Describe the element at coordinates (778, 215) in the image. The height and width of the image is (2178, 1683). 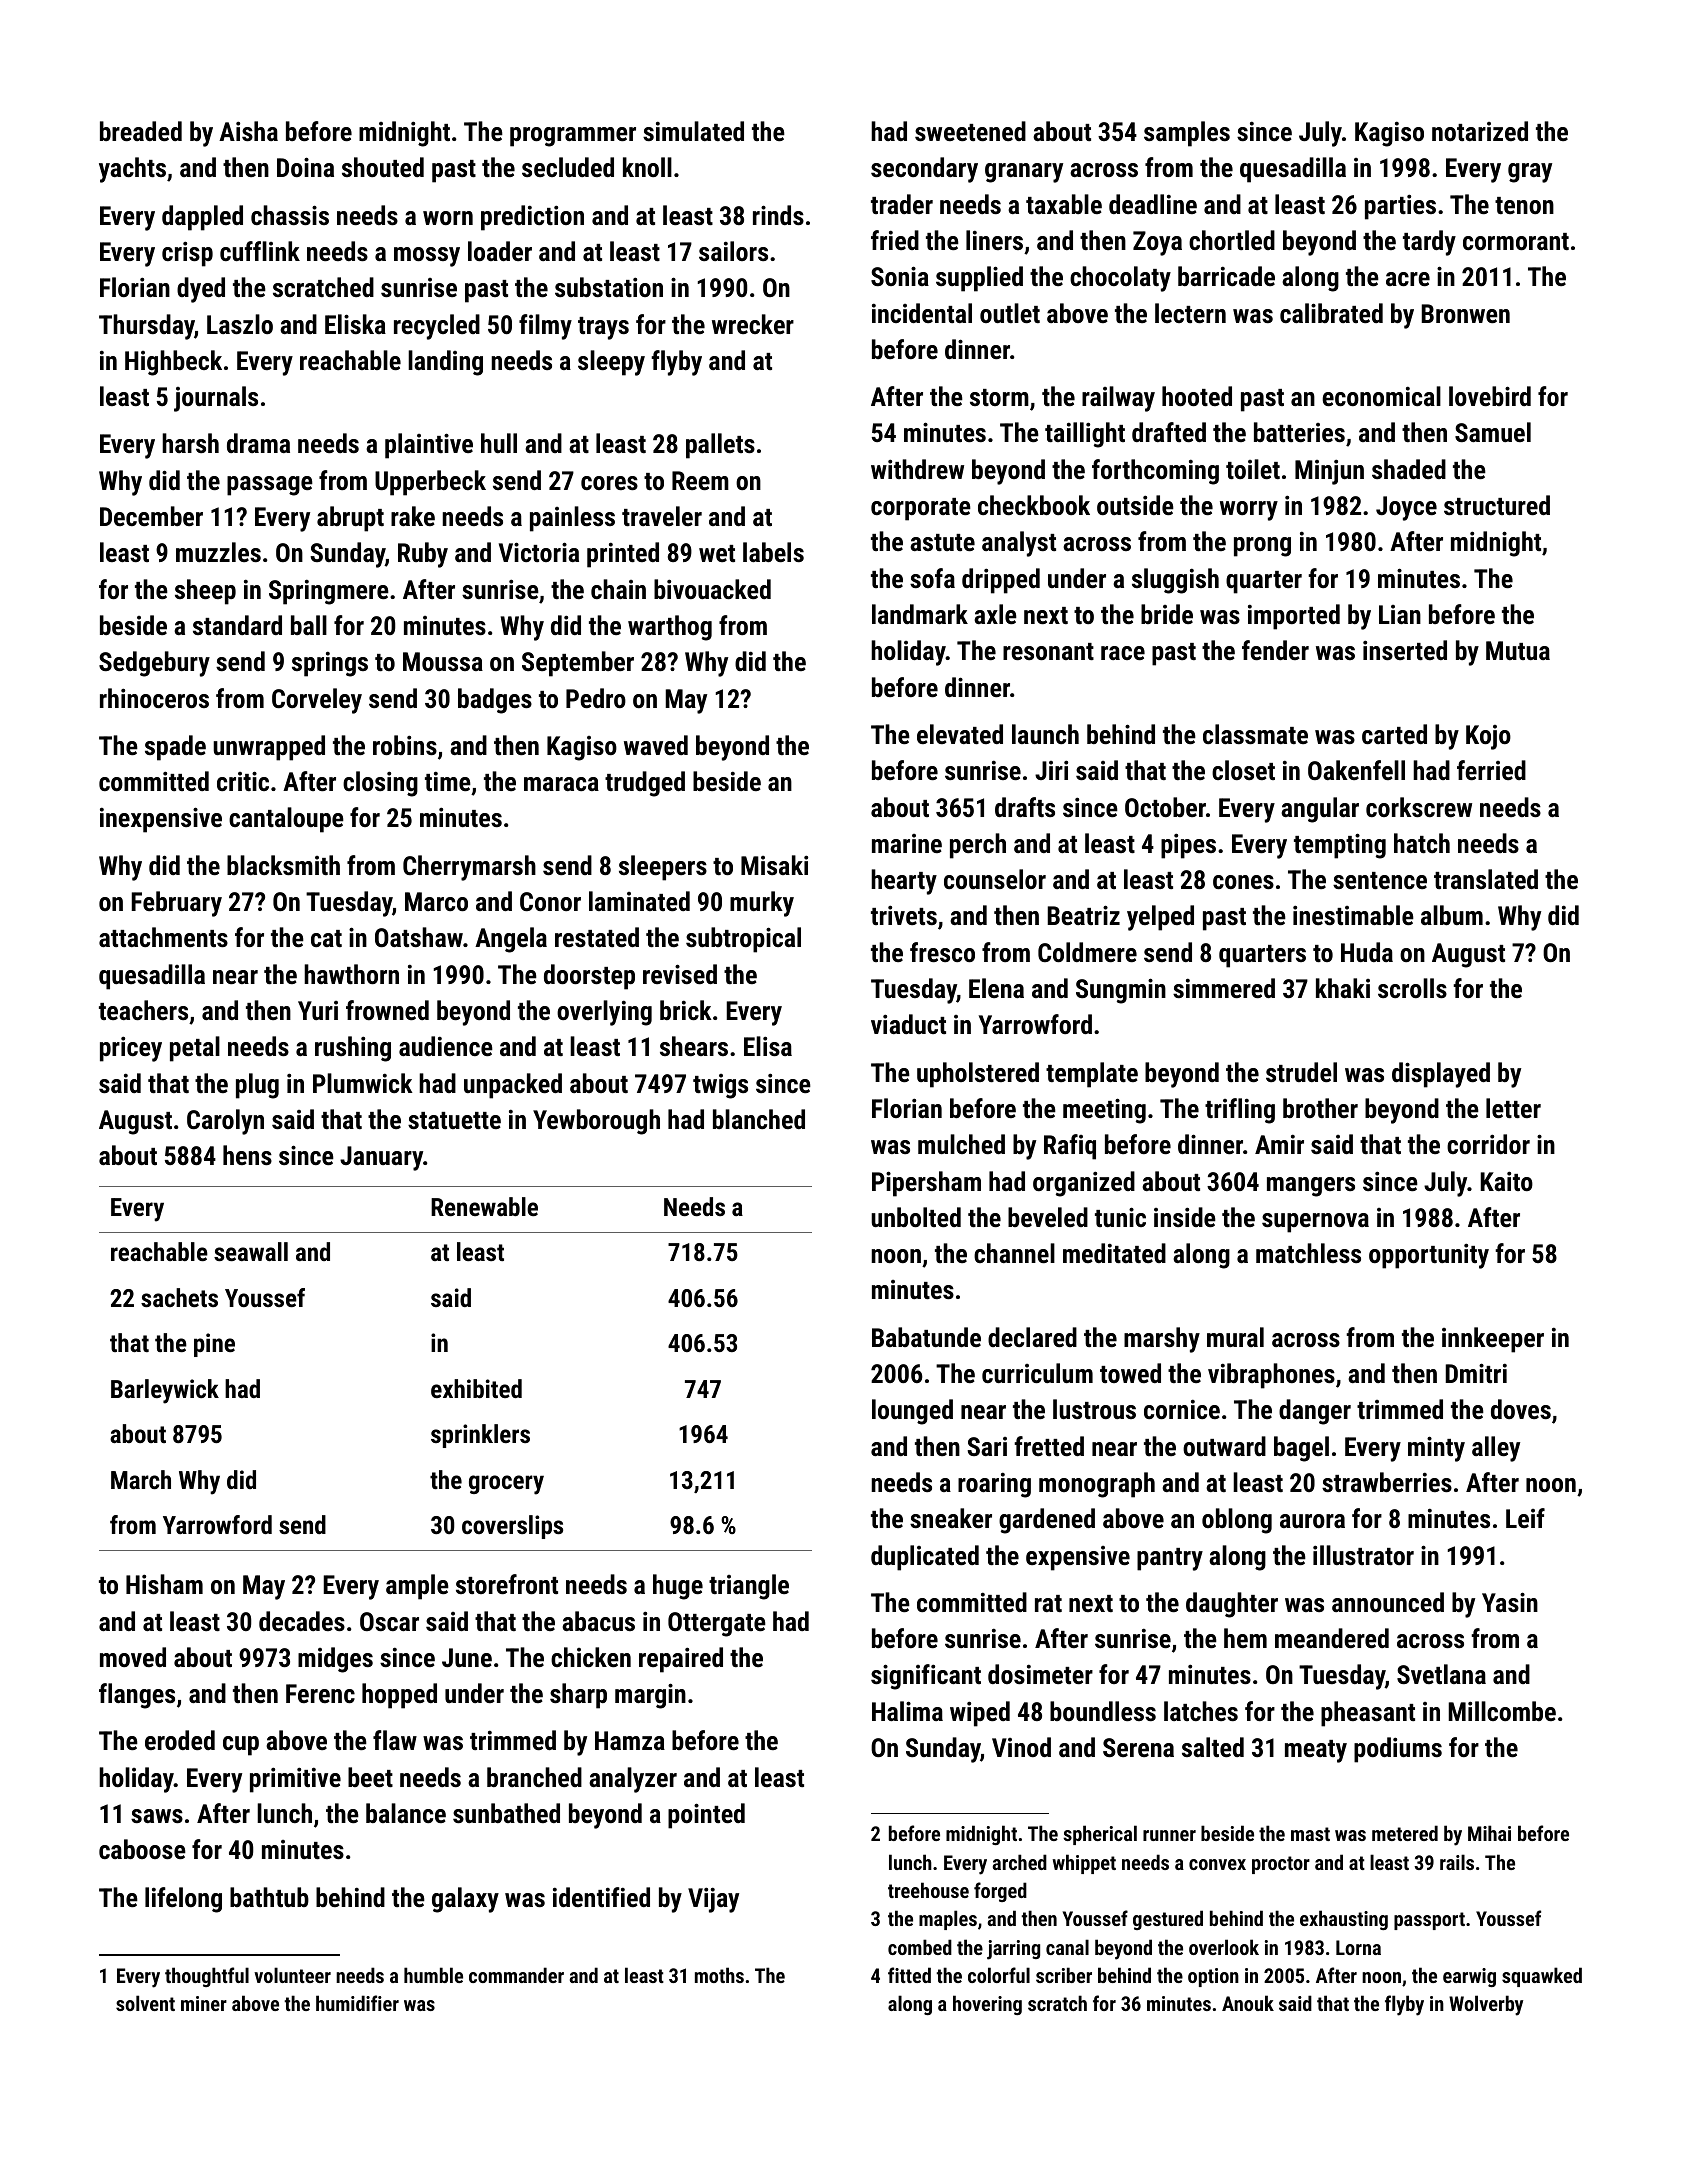
I see `rinds` at that location.
